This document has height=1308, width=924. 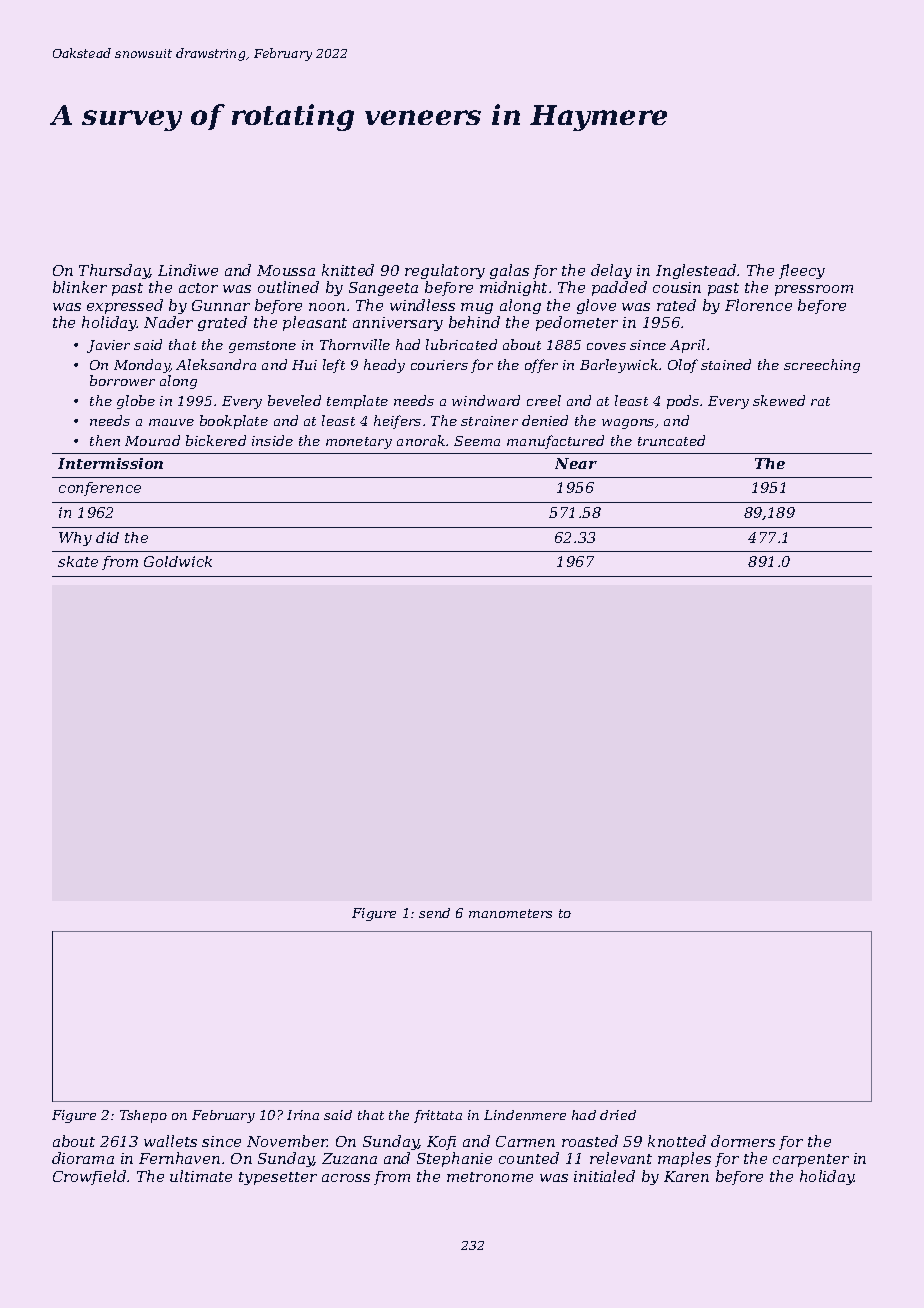 I want to click on typesetter, so click(x=278, y=1178).
